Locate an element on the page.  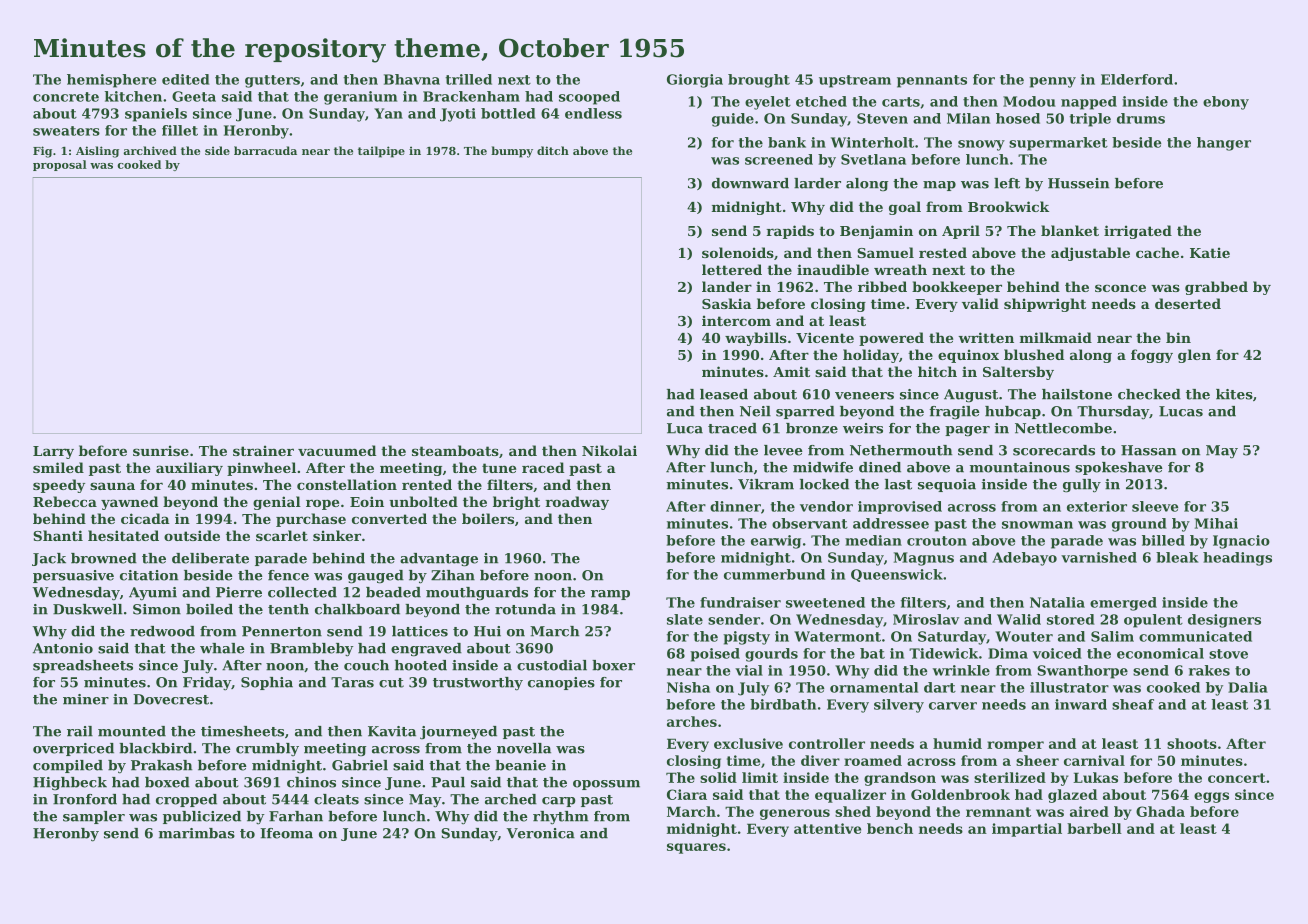
sunrise is located at coordinates (161, 450).
